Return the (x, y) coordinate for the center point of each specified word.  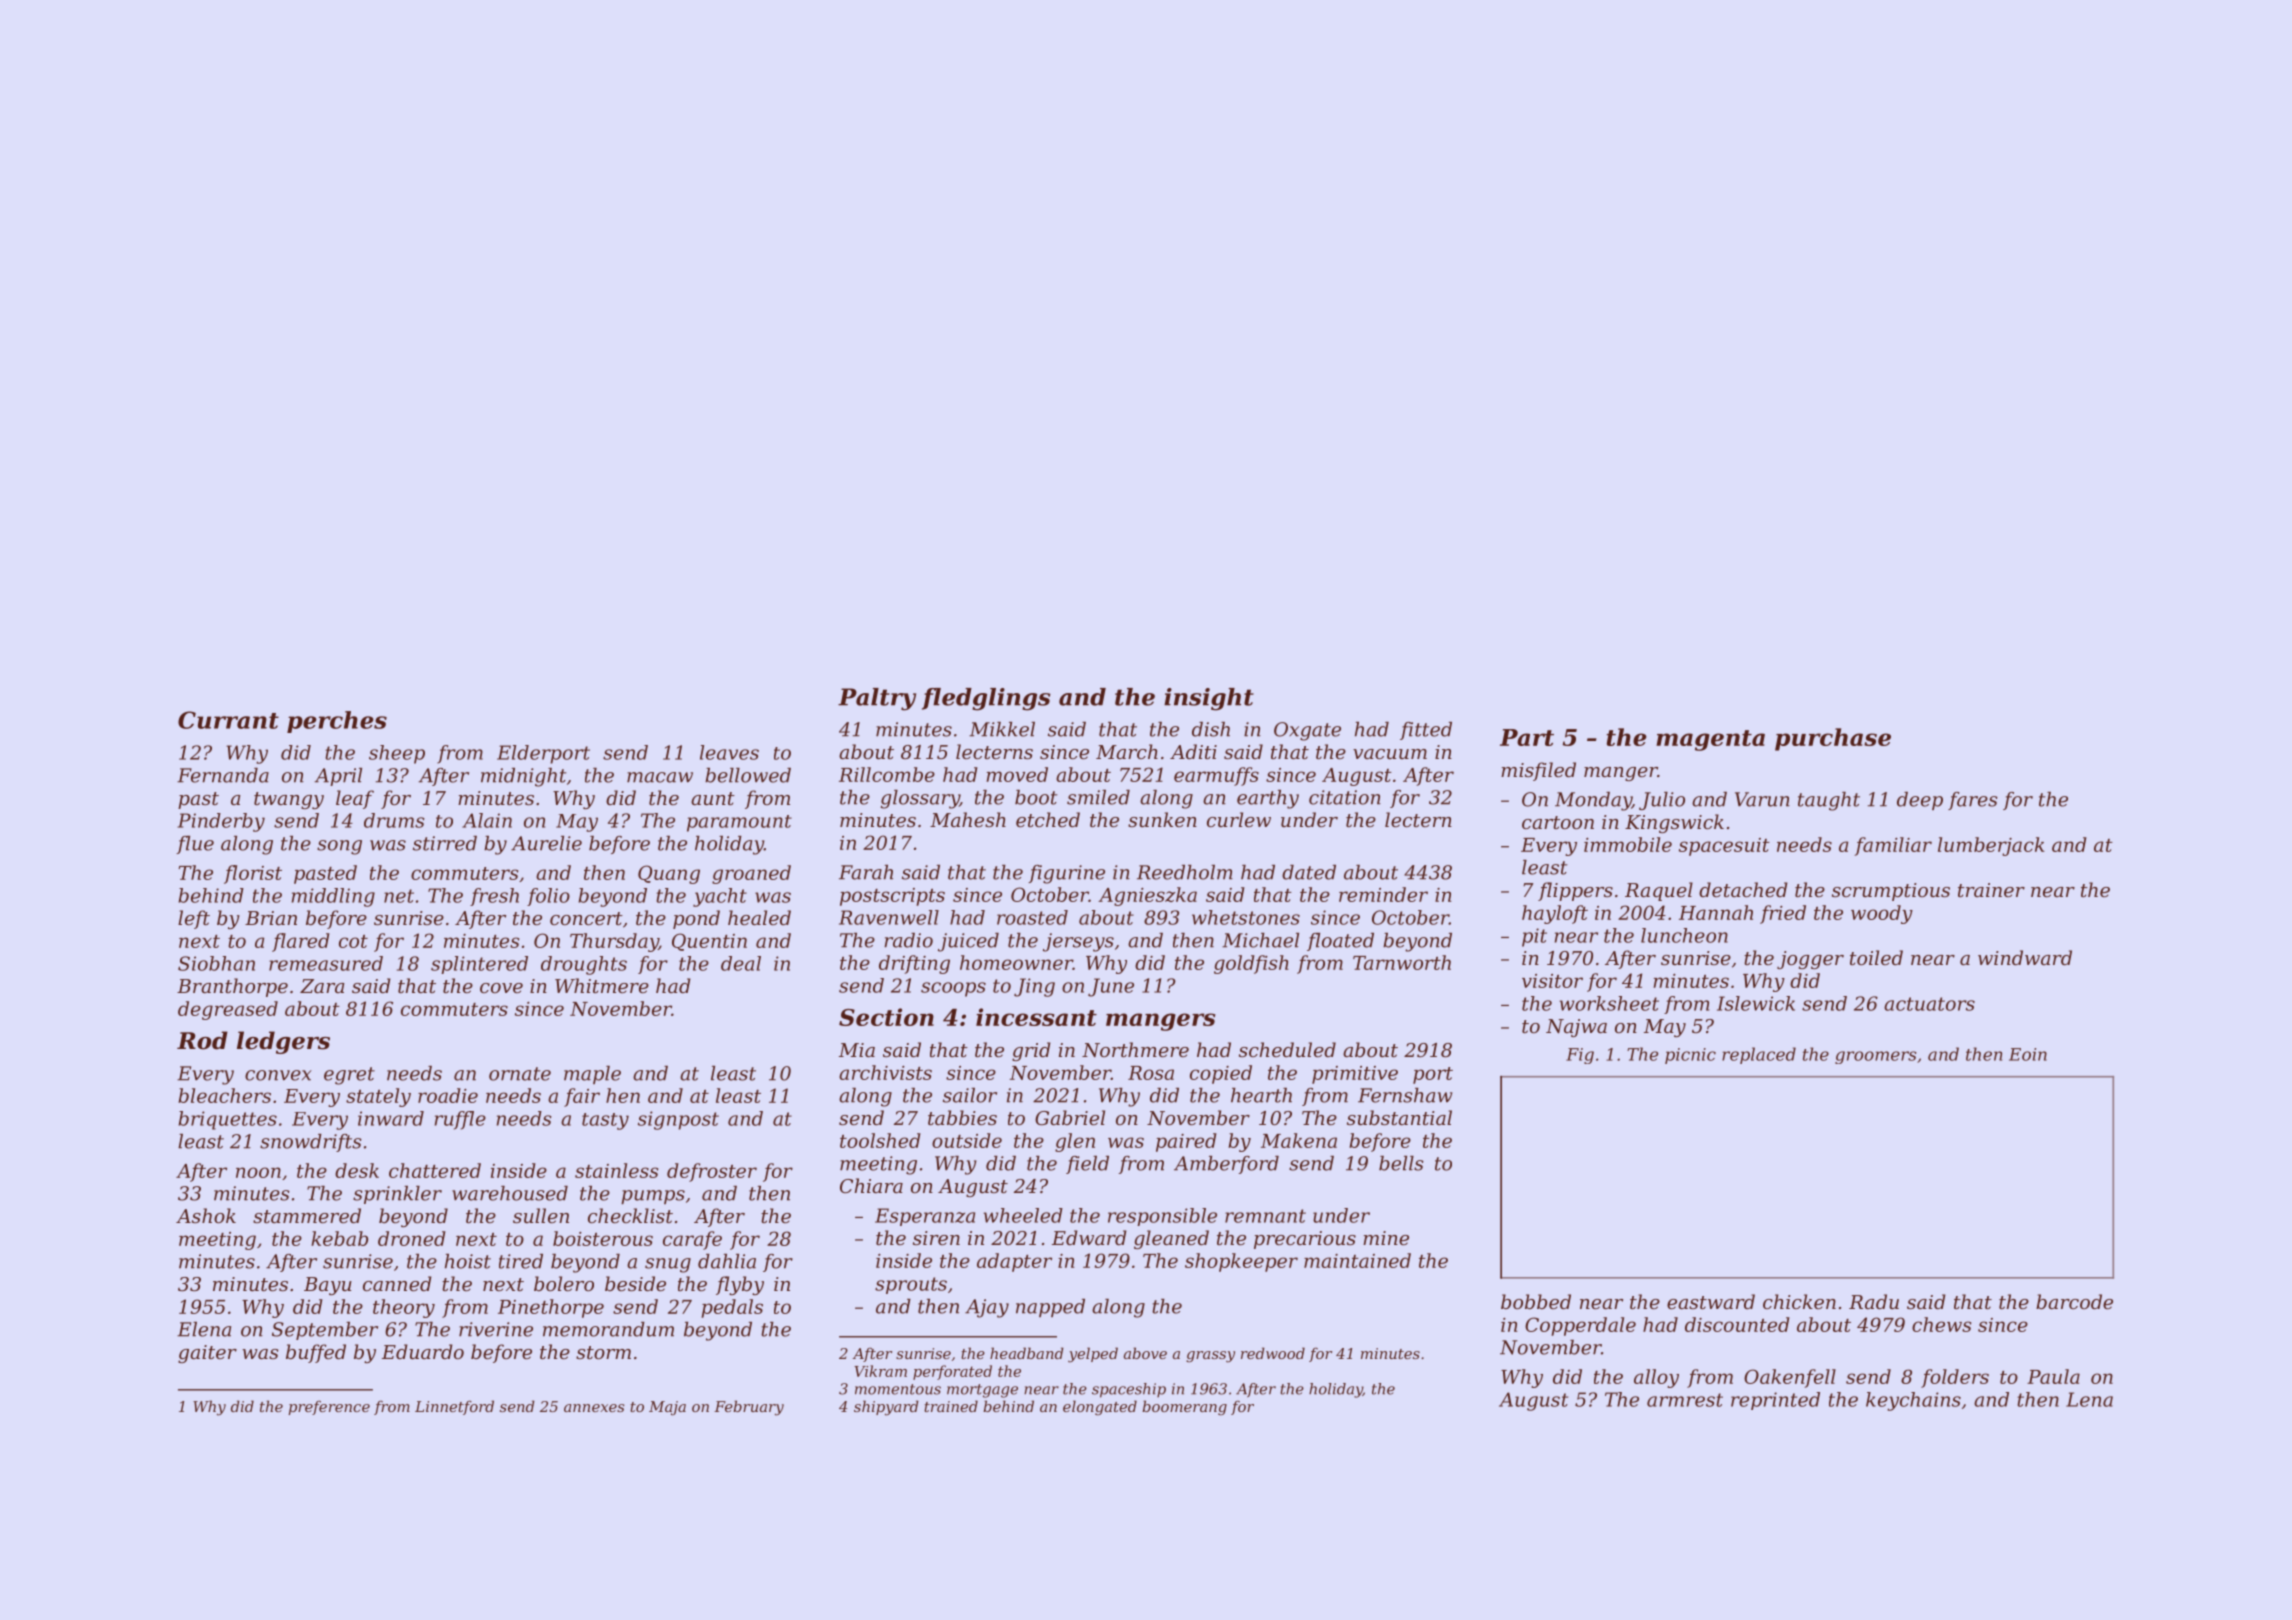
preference (329, 1407)
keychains (1913, 1401)
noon (258, 1172)
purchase (1833, 739)
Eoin (2028, 1054)
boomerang (1184, 1408)
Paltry (877, 699)
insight (1209, 699)
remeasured (326, 963)
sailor (970, 1095)
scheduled (1287, 1049)
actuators (1929, 1004)
